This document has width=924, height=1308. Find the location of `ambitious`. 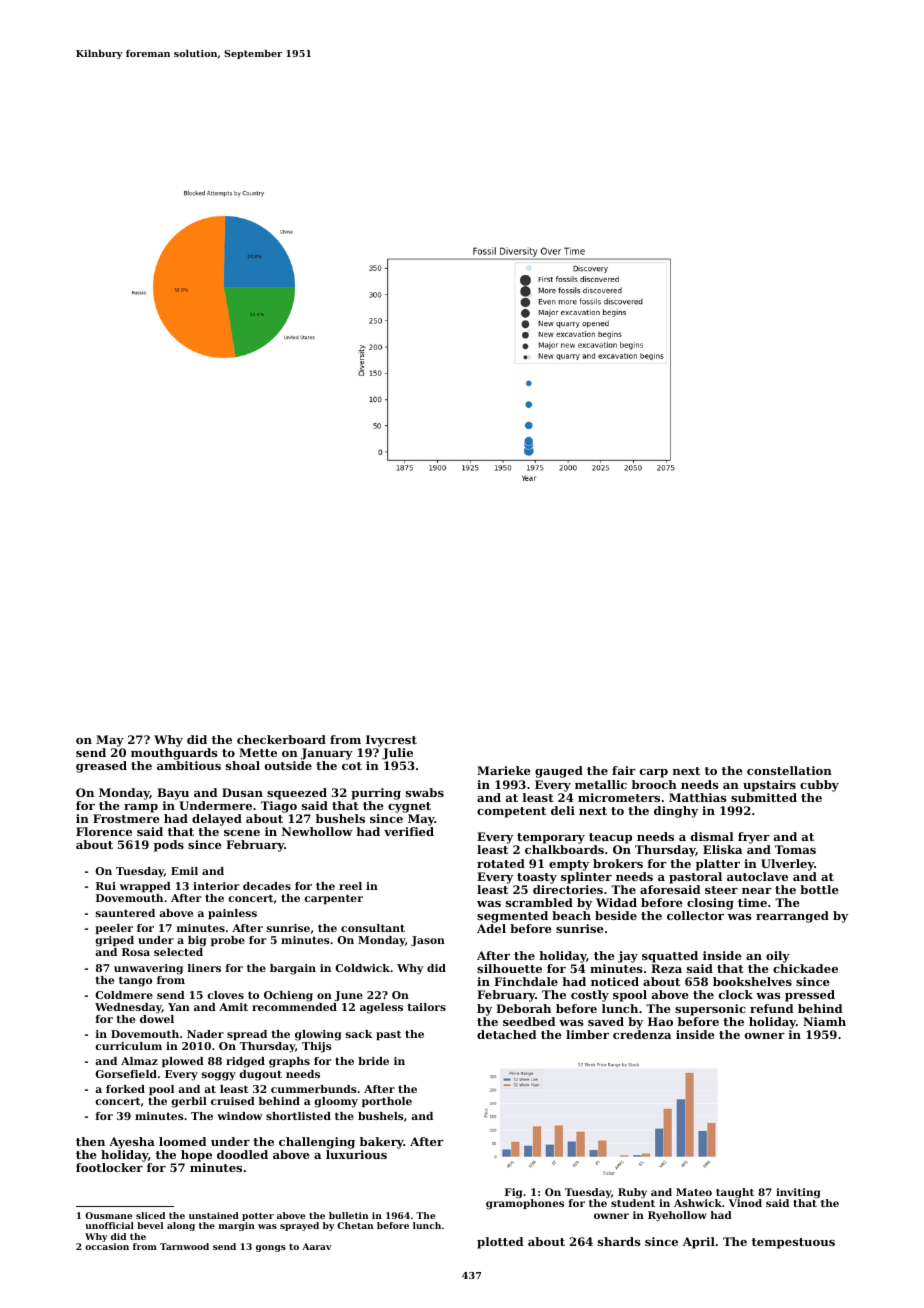

ambitious is located at coordinates (189, 765).
